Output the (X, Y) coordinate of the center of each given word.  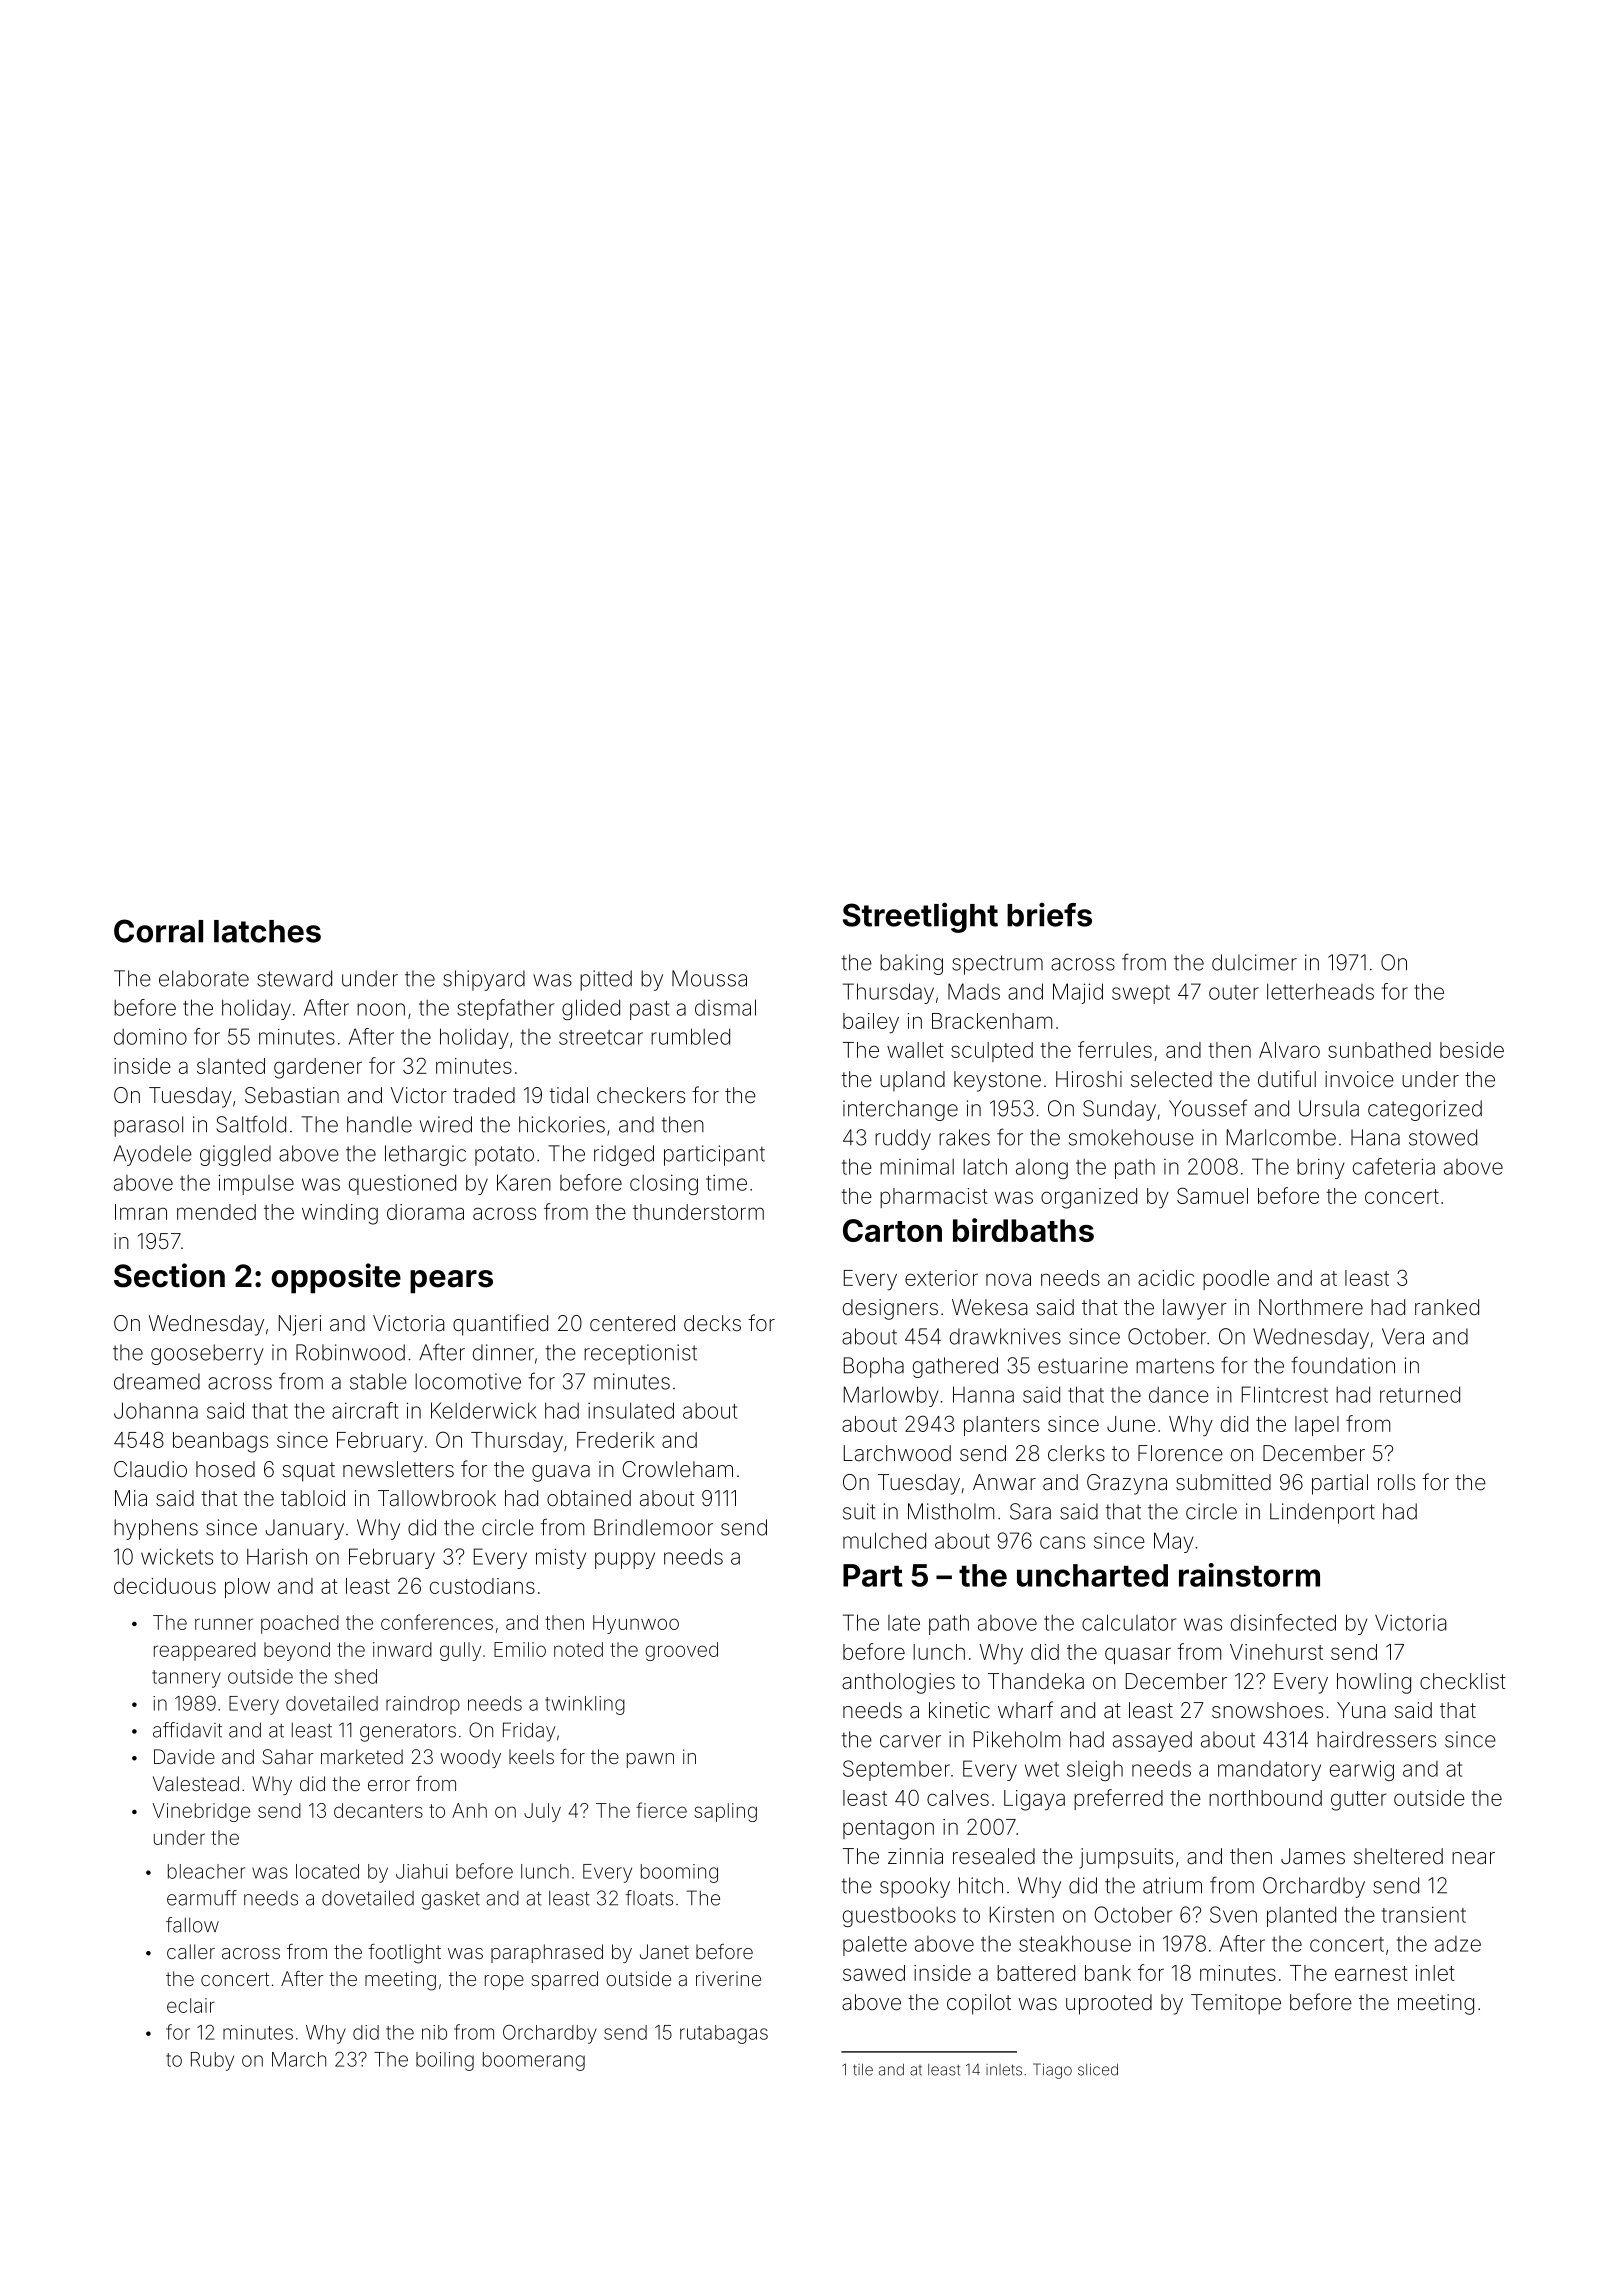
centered (632, 1323)
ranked (1447, 1307)
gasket (451, 1900)
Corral (158, 931)
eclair (191, 2005)
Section (169, 1275)
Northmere (1311, 1307)
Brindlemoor (653, 1527)
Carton (892, 1230)
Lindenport (1322, 1513)
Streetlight (920, 917)
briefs (1049, 914)
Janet (664, 1951)
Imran (141, 1212)
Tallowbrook (437, 1498)
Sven (1233, 1914)
